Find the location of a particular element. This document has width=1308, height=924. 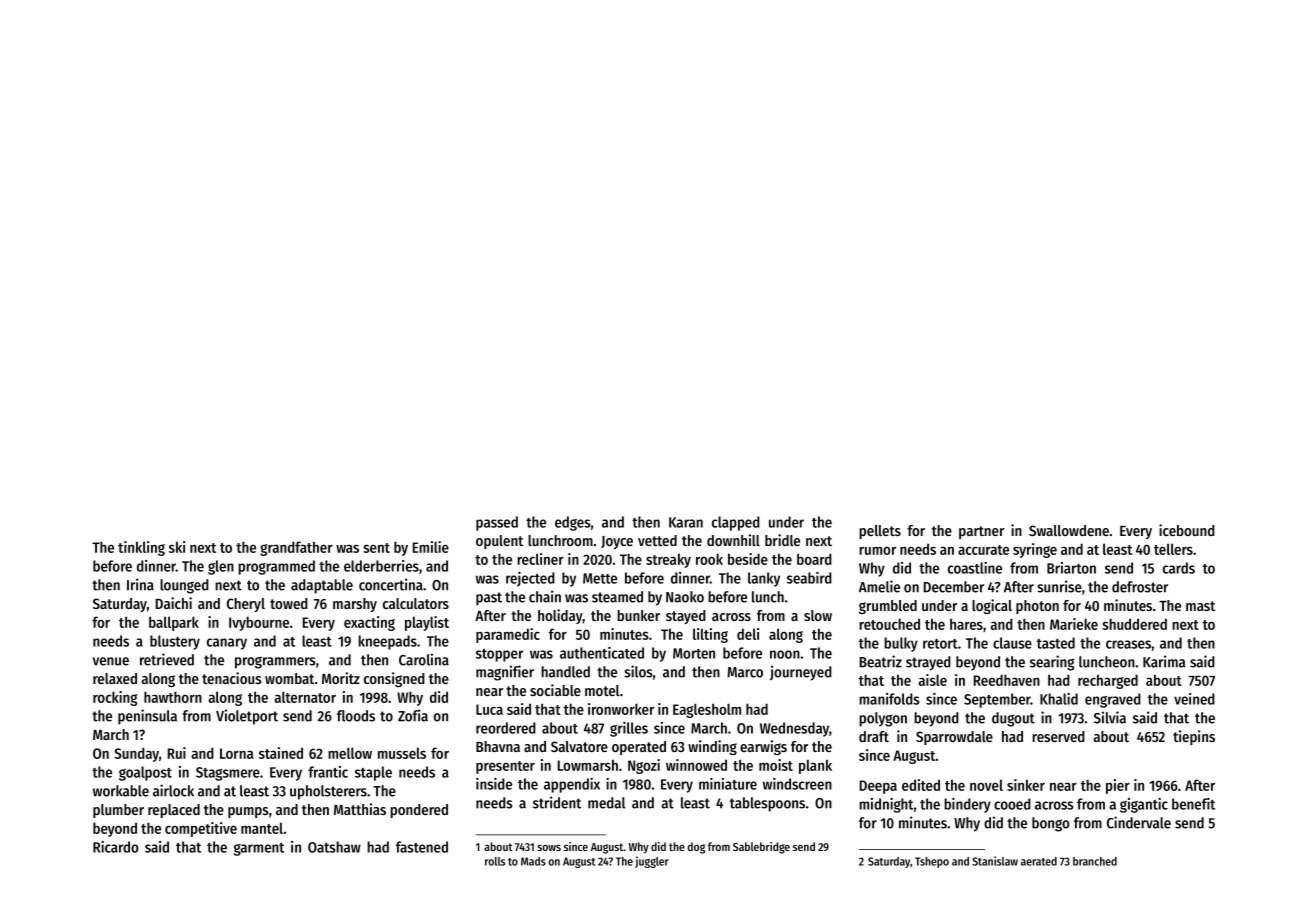

Sparrowdale is located at coordinates (954, 738).
